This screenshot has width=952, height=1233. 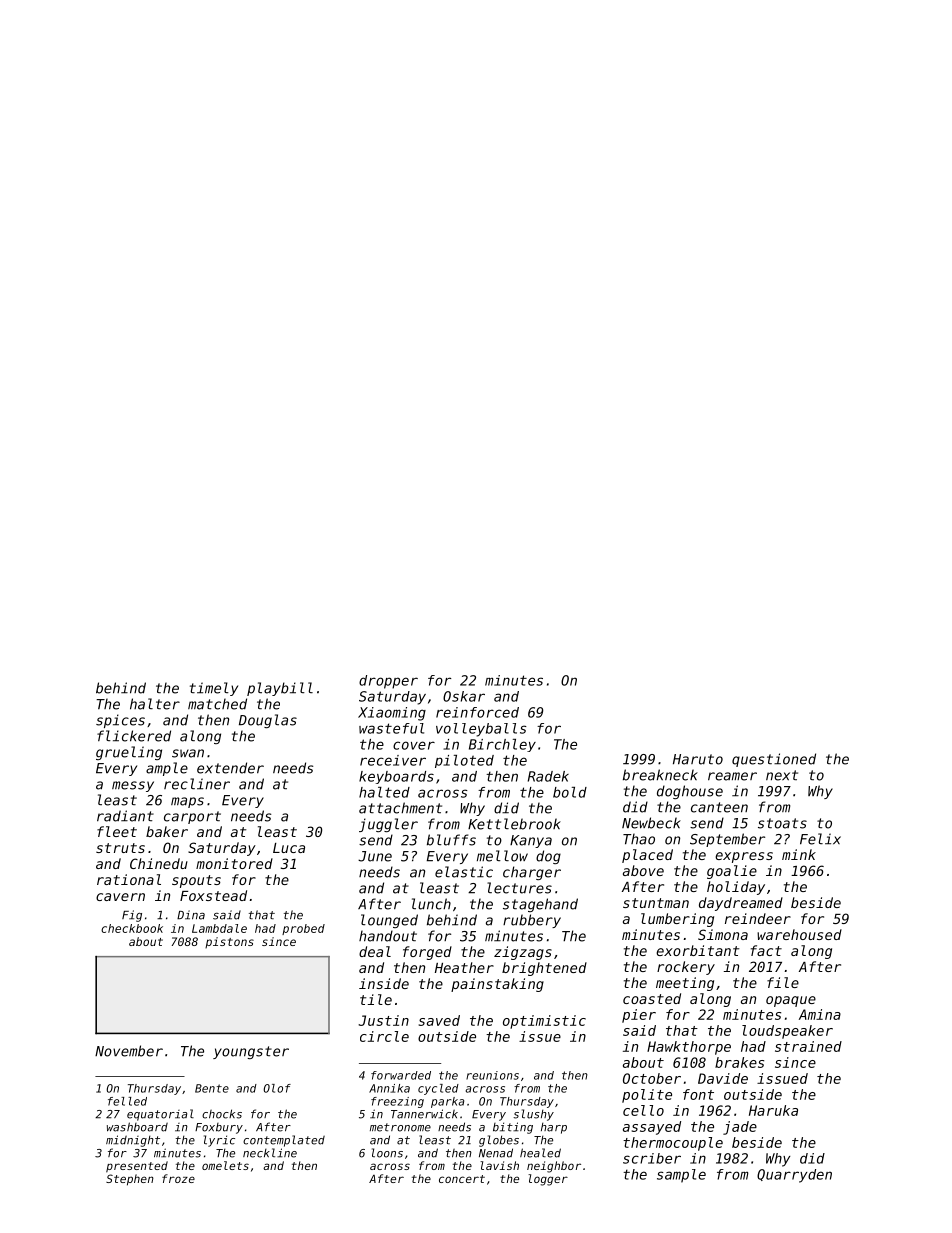 What do you see at coordinates (376, 999) in the screenshot?
I see `tile` at bounding box center [376, 999].
